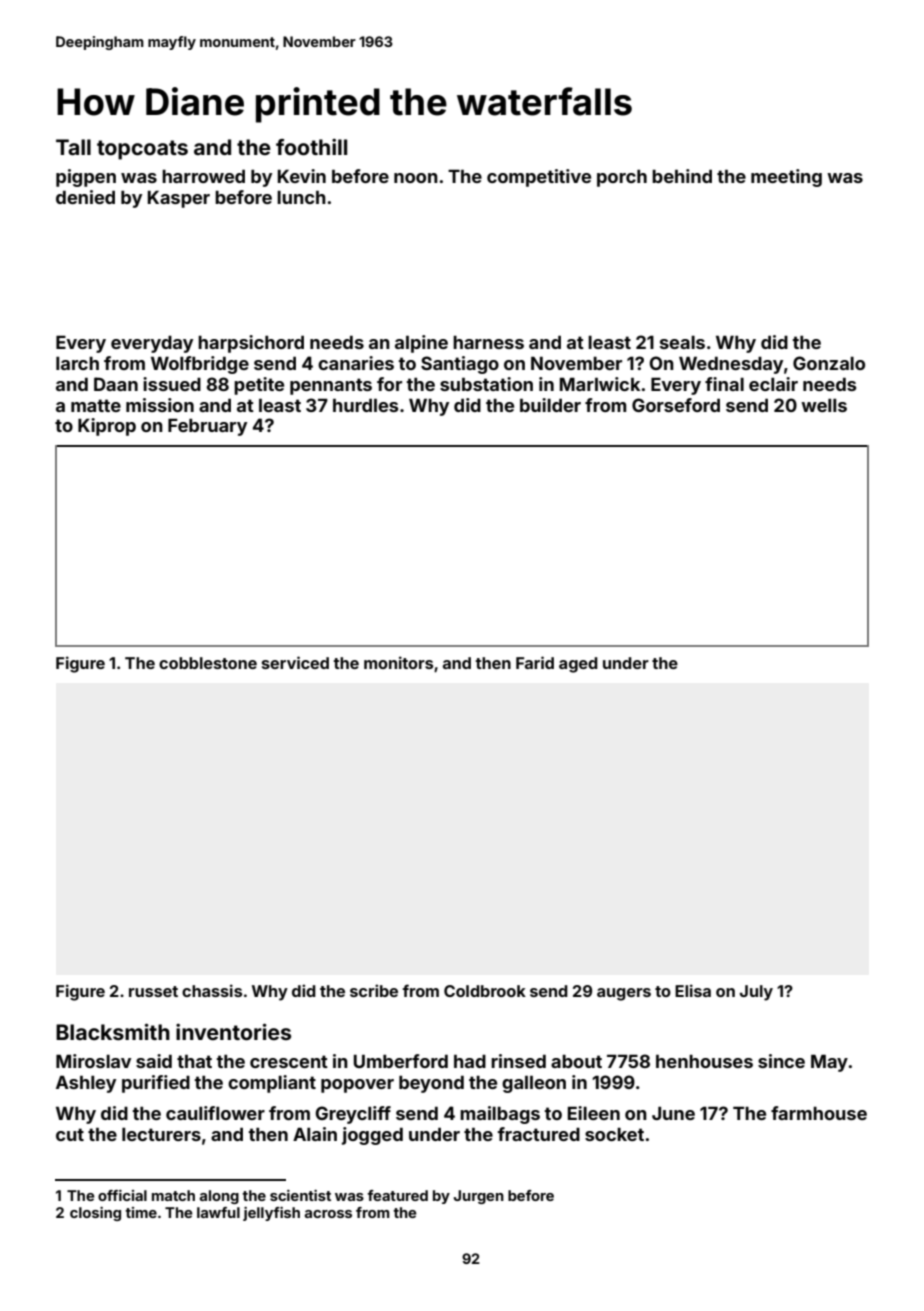 This screenshot has width=924, height=1311. What do you see at coordinates (824, 405) in the screenshot?
I see `wells` at bounding box center [824, 405].
